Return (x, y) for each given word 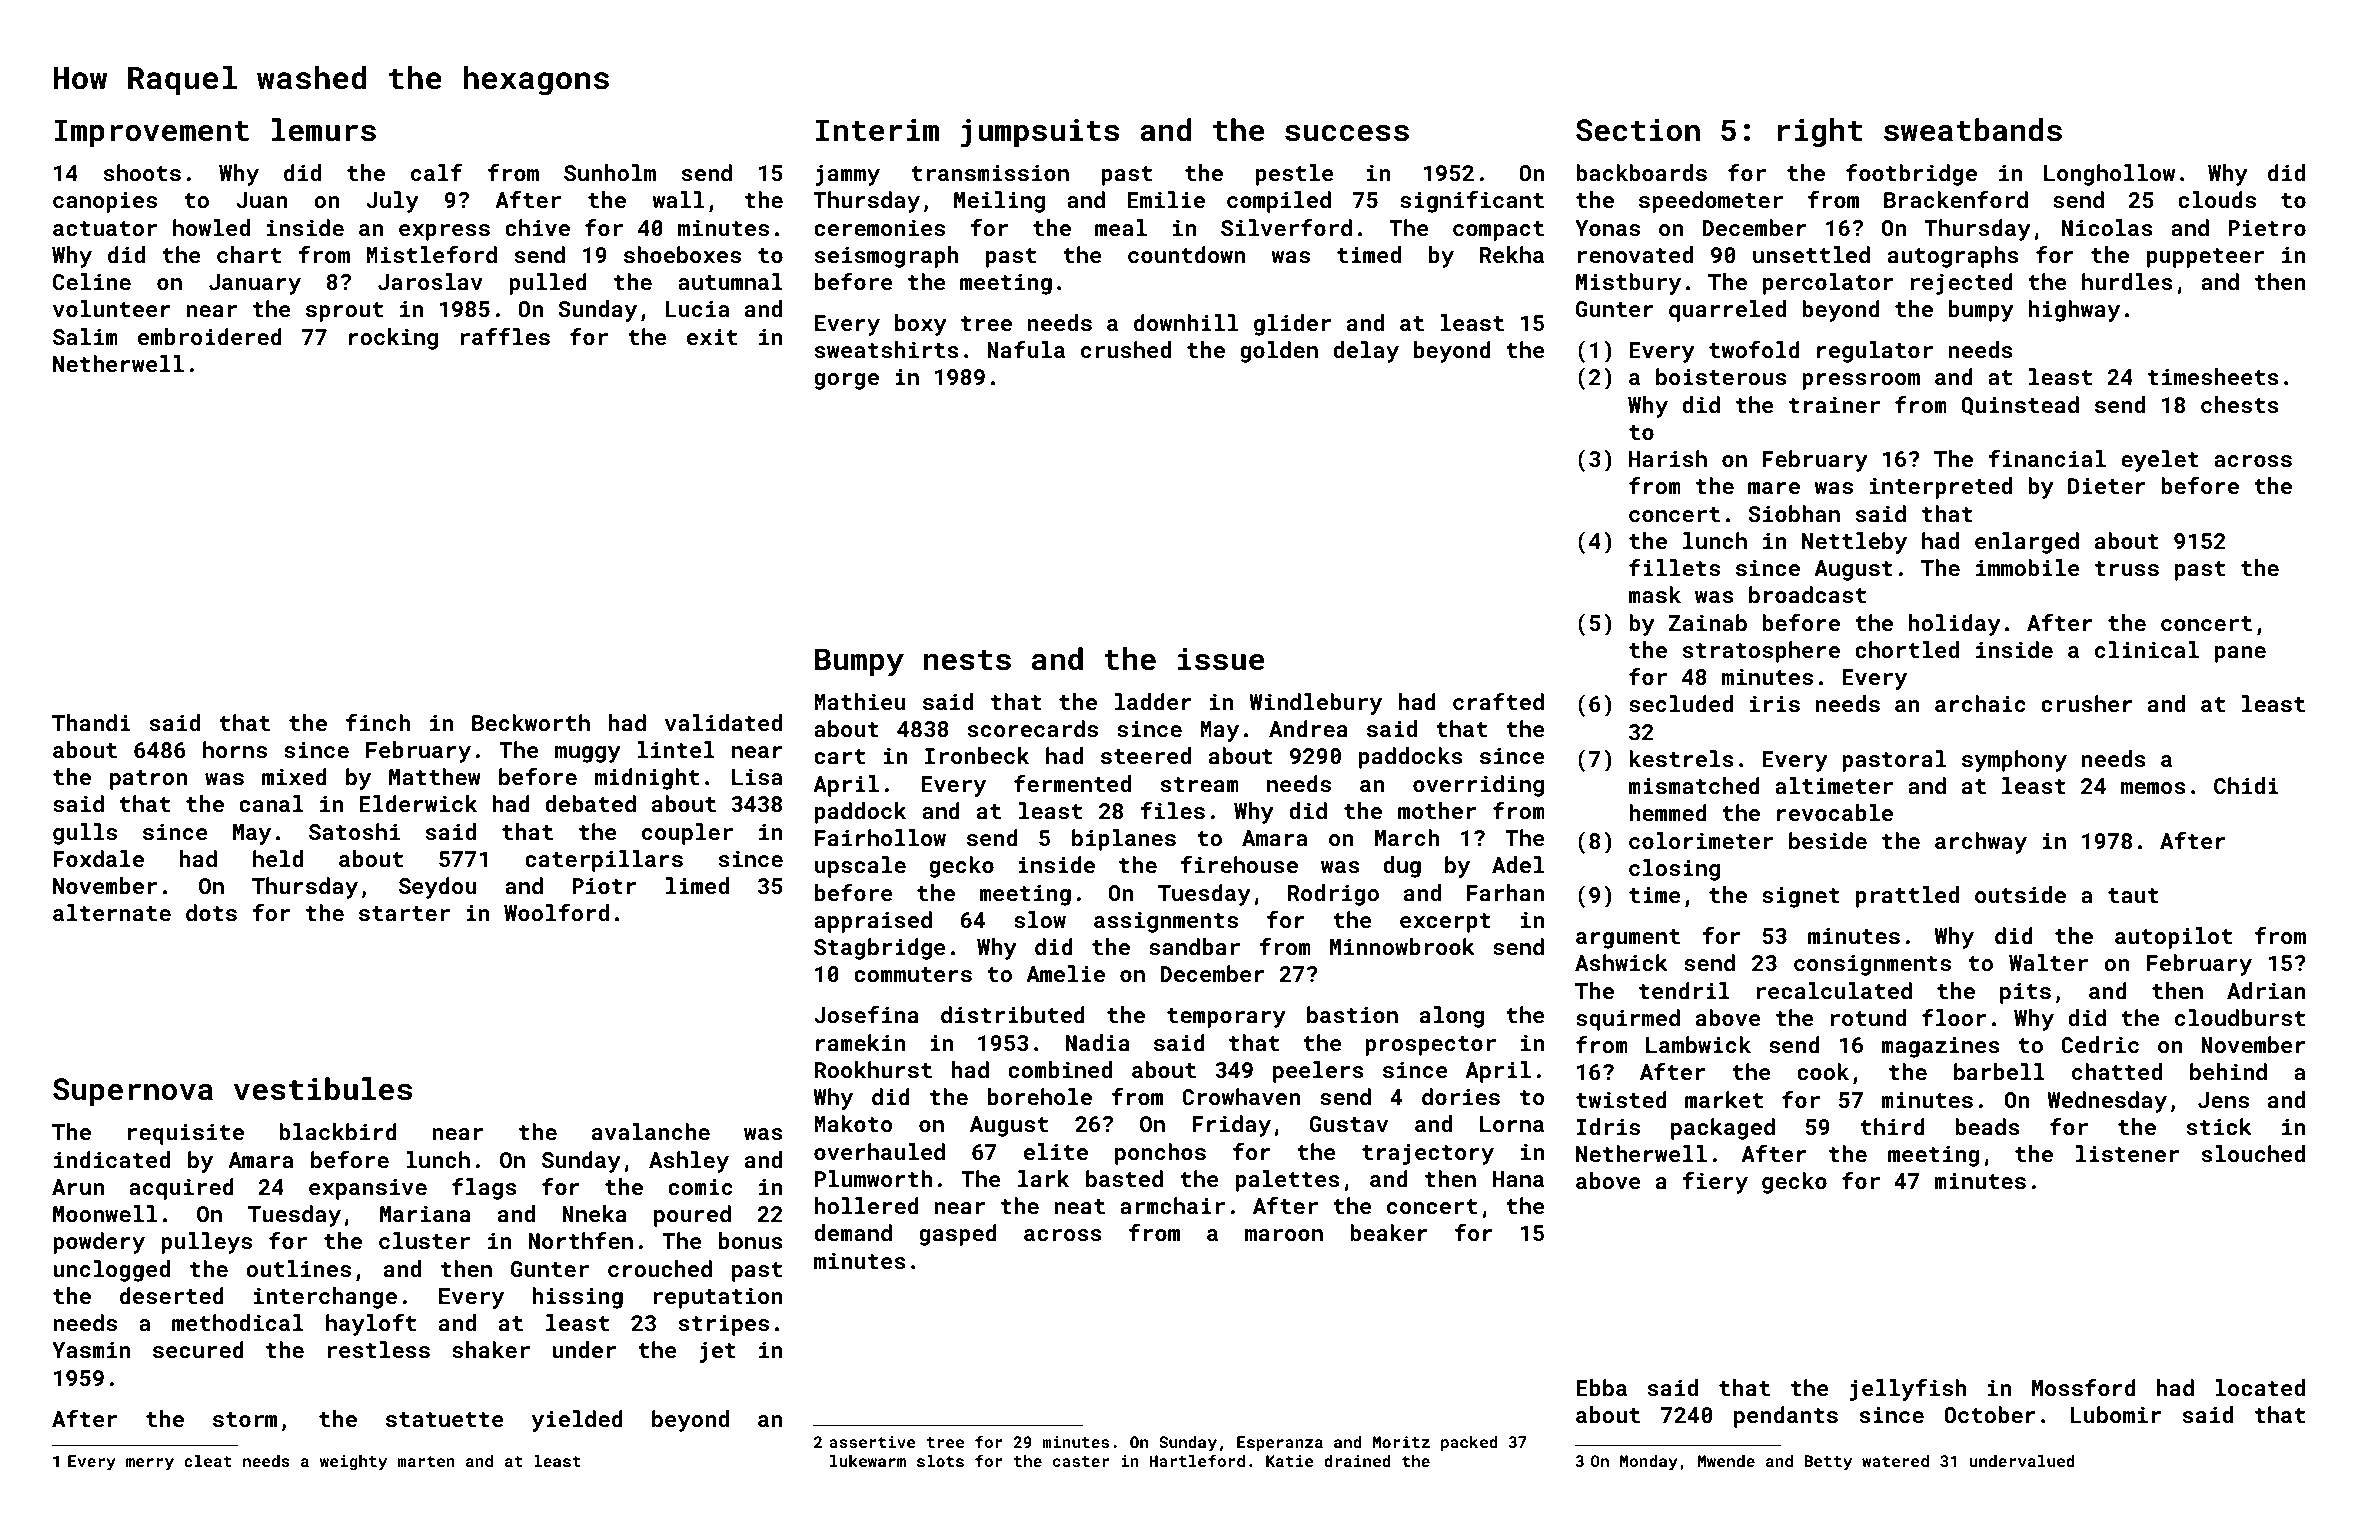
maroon (1284, 1235)
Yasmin (91, 1350)
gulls (85, 834)
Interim (877, 130)
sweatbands (1973, 130)
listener (2127, 1153)
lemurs (324, 130)
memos (2153, 788)
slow (1040, 919)
